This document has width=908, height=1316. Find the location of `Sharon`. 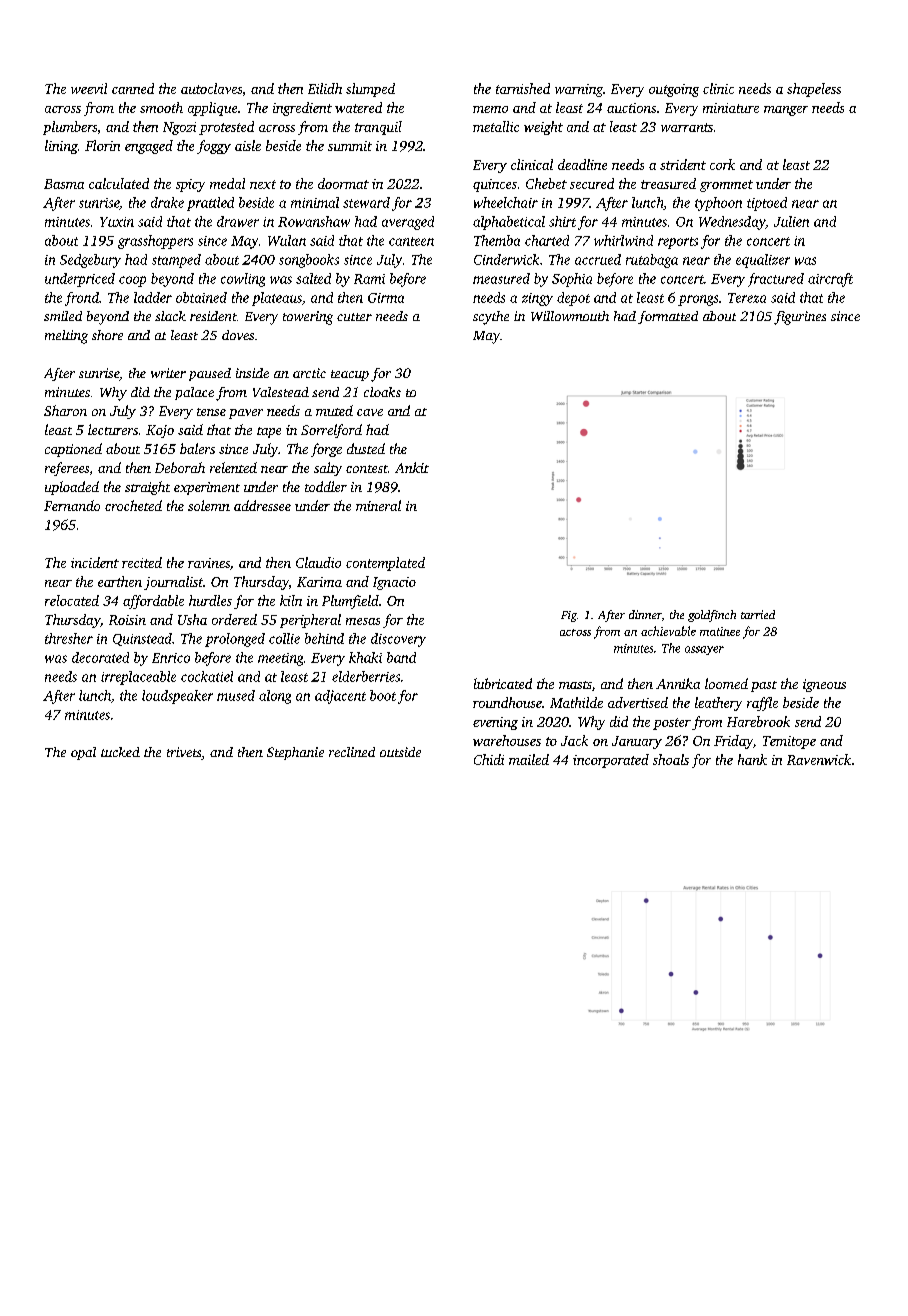

Sharon is located at coordinates (65, 410).
